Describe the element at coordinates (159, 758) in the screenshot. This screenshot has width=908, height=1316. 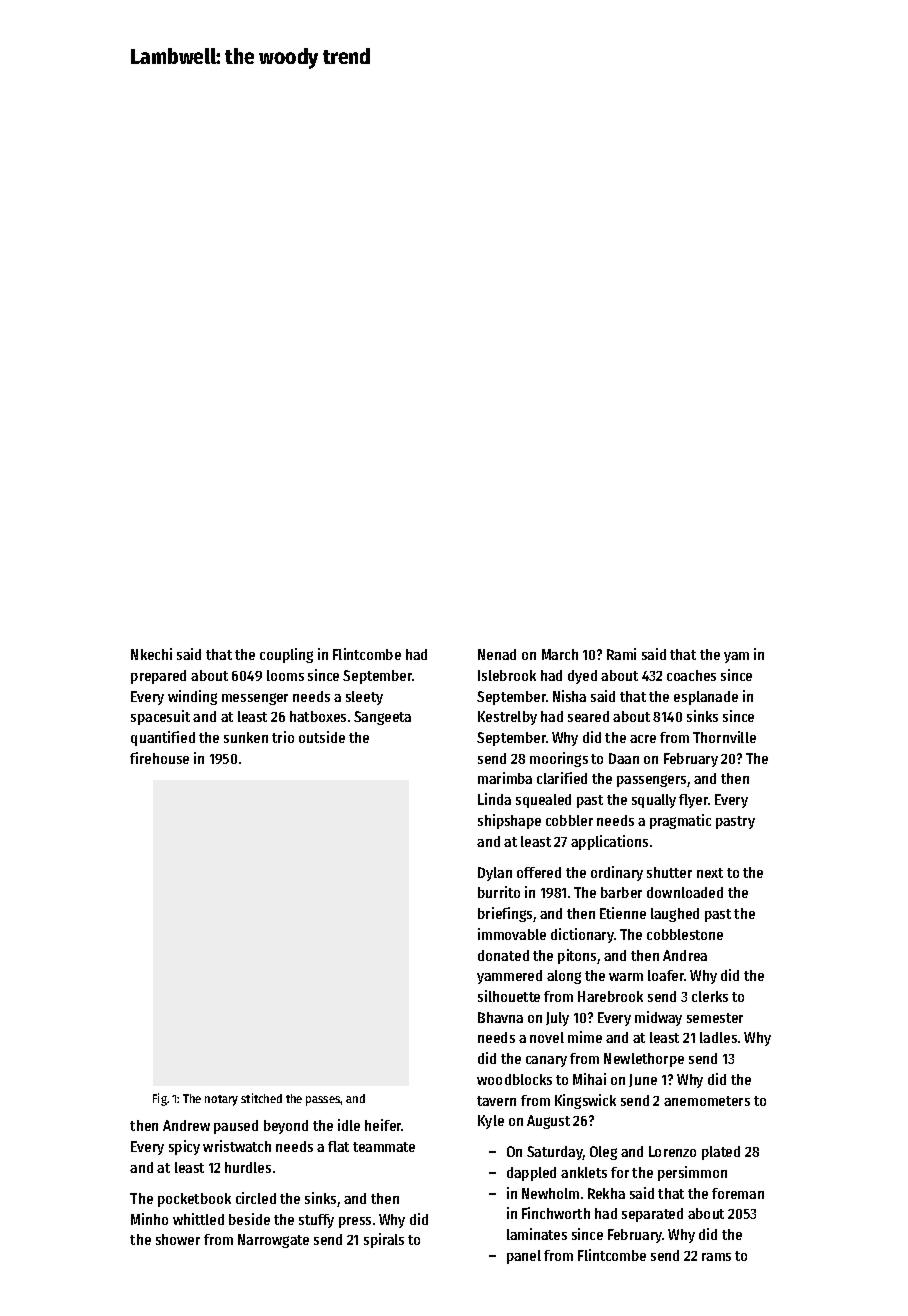
I see `firehouse` at that location.
